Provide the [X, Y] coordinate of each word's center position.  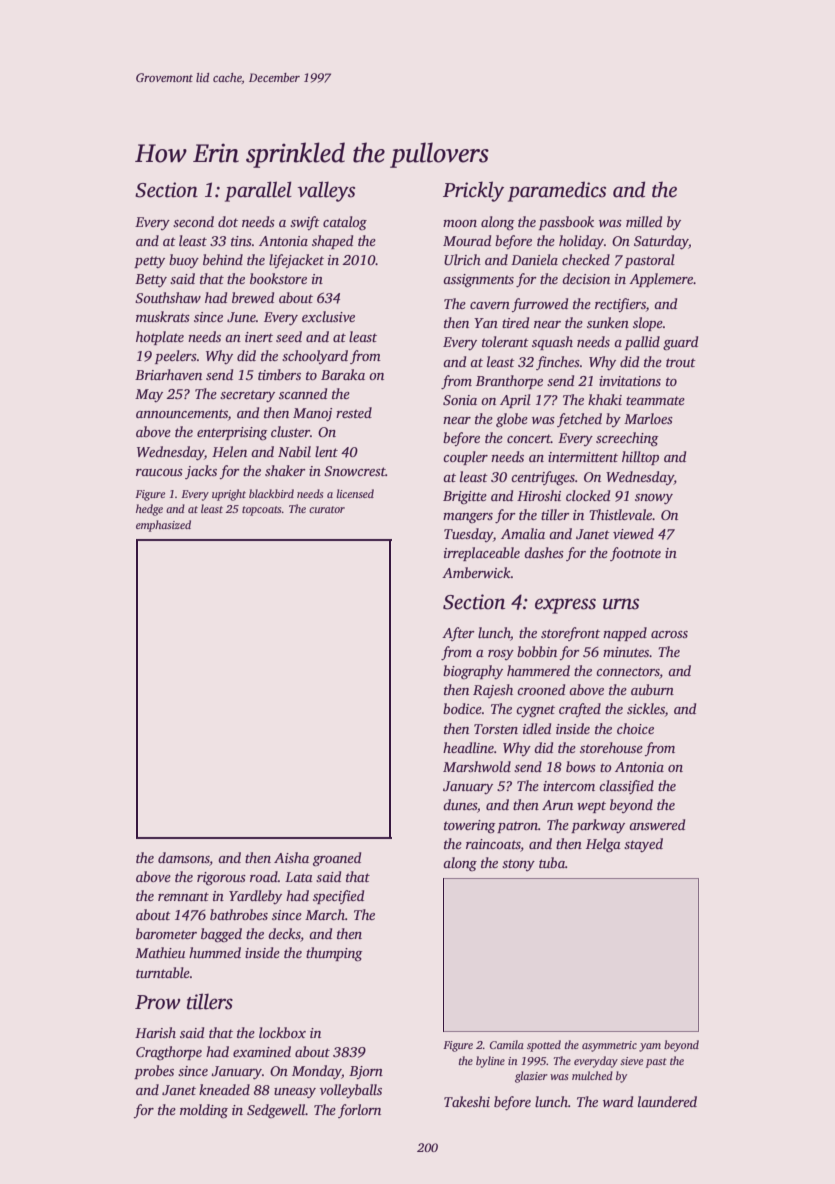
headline [468, 747]
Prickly [473, 191]
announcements [182, 413]
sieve [631, 1061]
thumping [334, 954]
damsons [184, 857]
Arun [557, 805]
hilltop [640, 458]
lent [326, 451]
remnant [183, 896]
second [193, 221]
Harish [155, 1032]
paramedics [557, 191]
